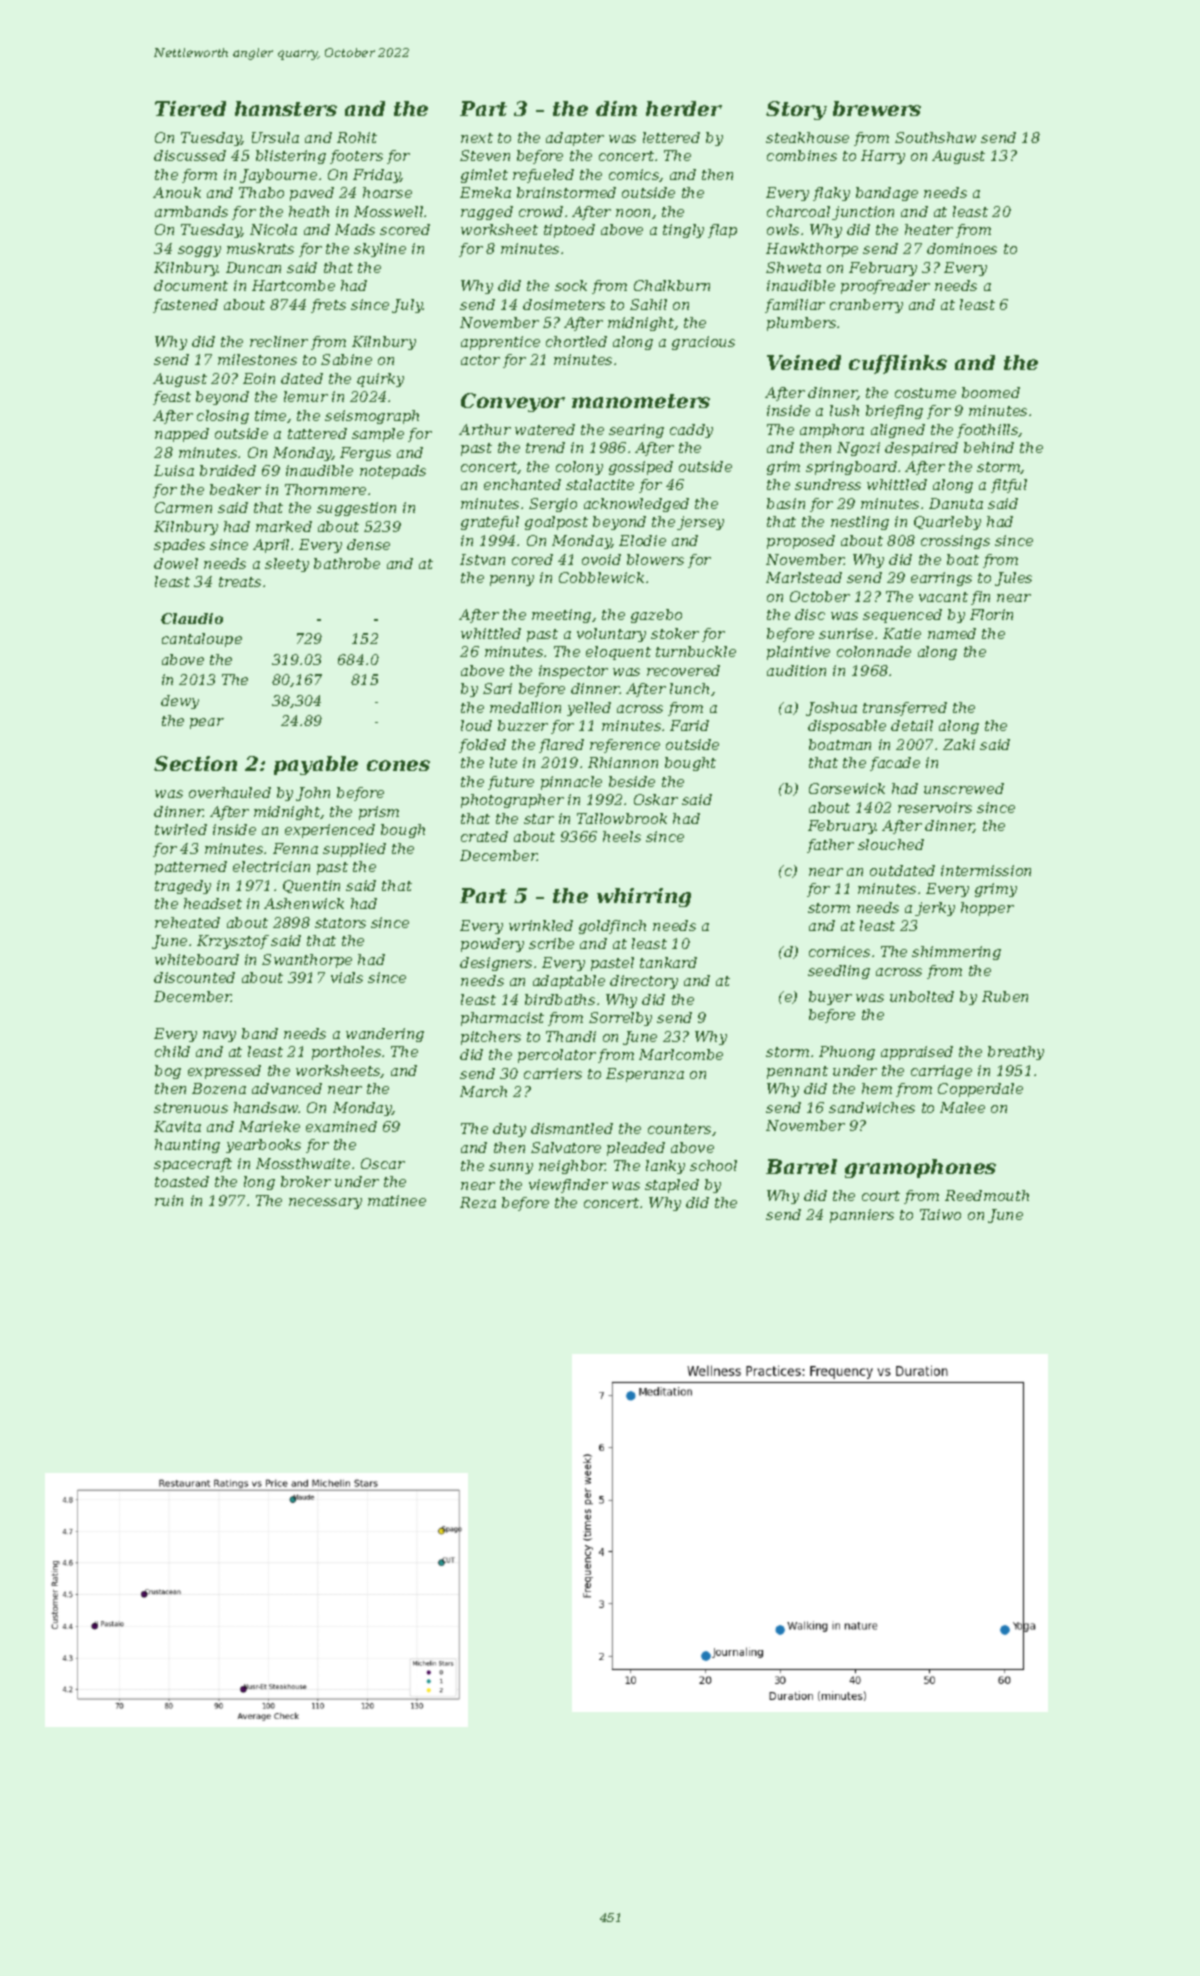 This page has height=1976, width=1200. Describe the element at coordinates (935, 137) in the page. I see `Southshaw` at that location.
